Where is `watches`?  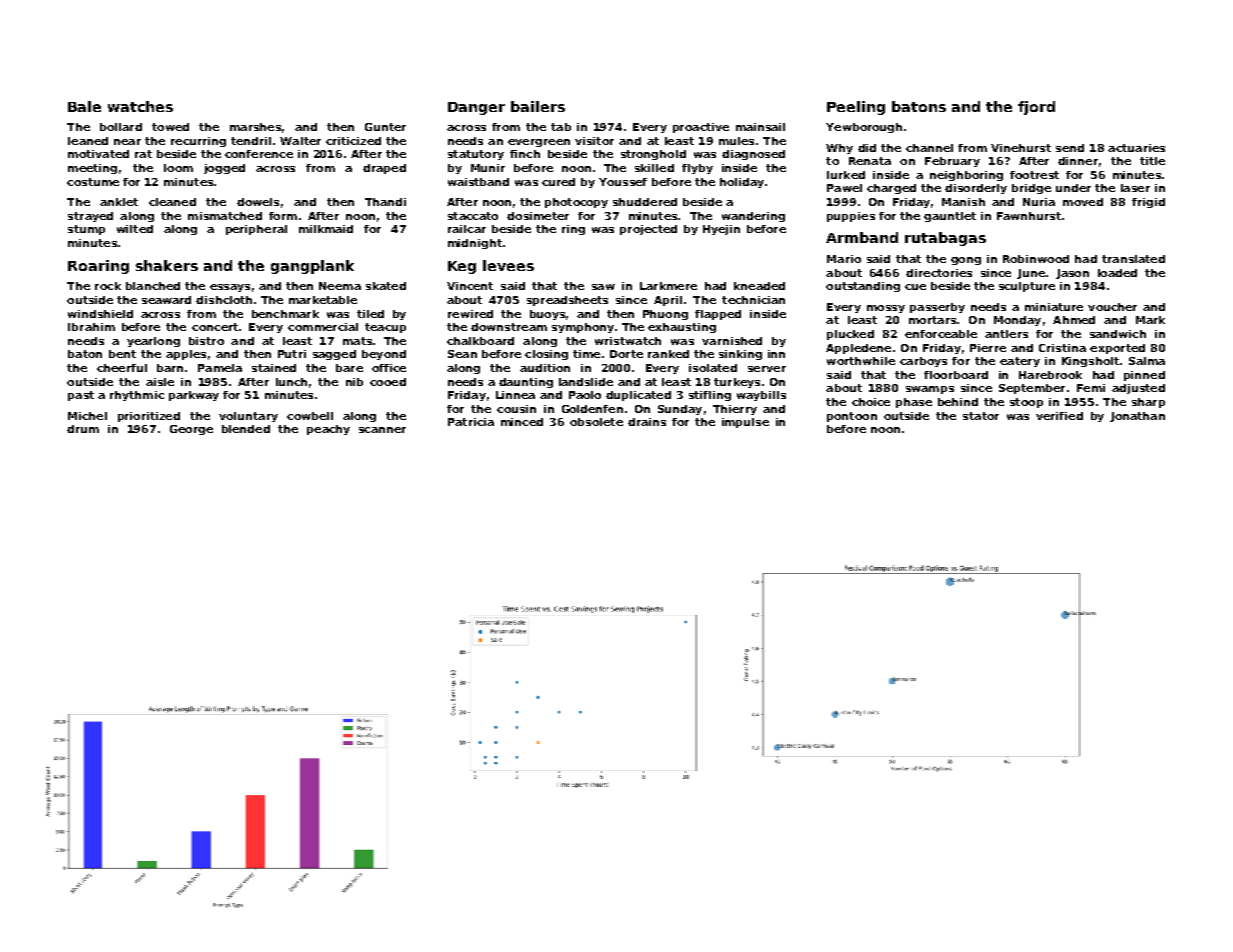 watches is located at coordinates (140, 106).
